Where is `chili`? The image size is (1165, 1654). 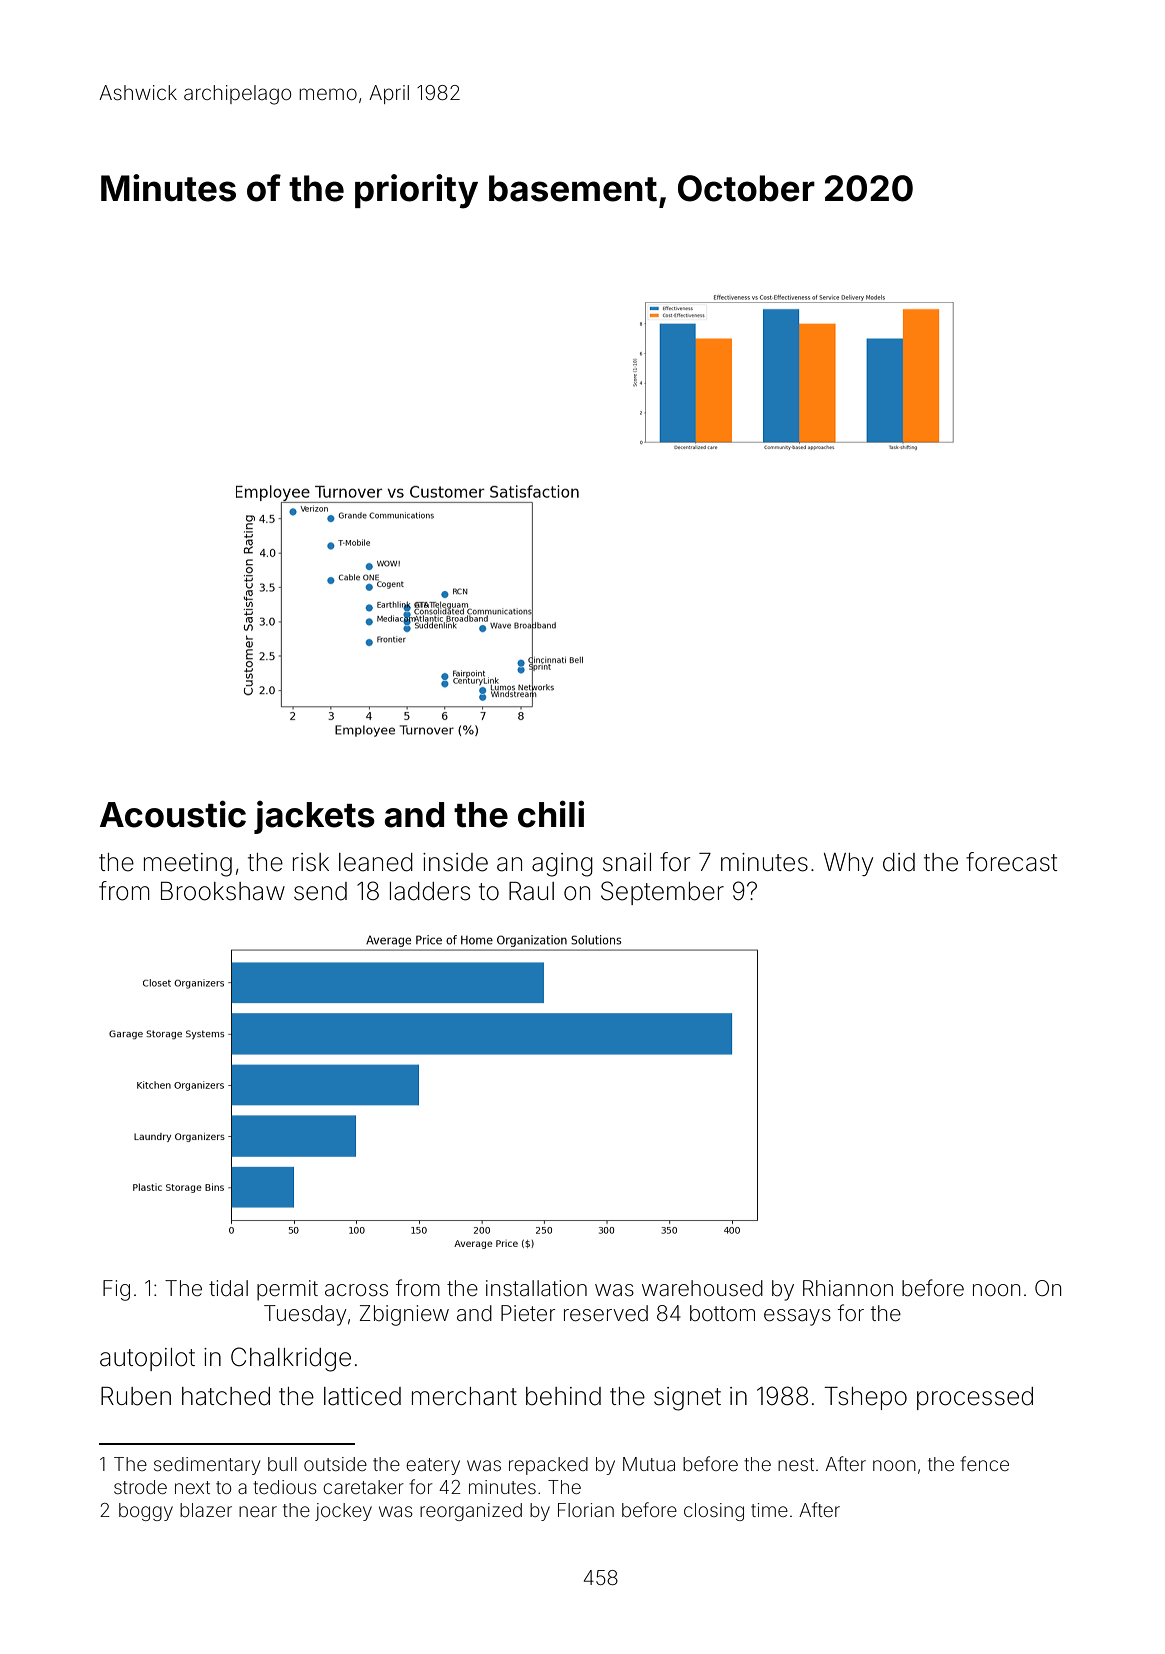 chili is located at coordinates (551, 814).
